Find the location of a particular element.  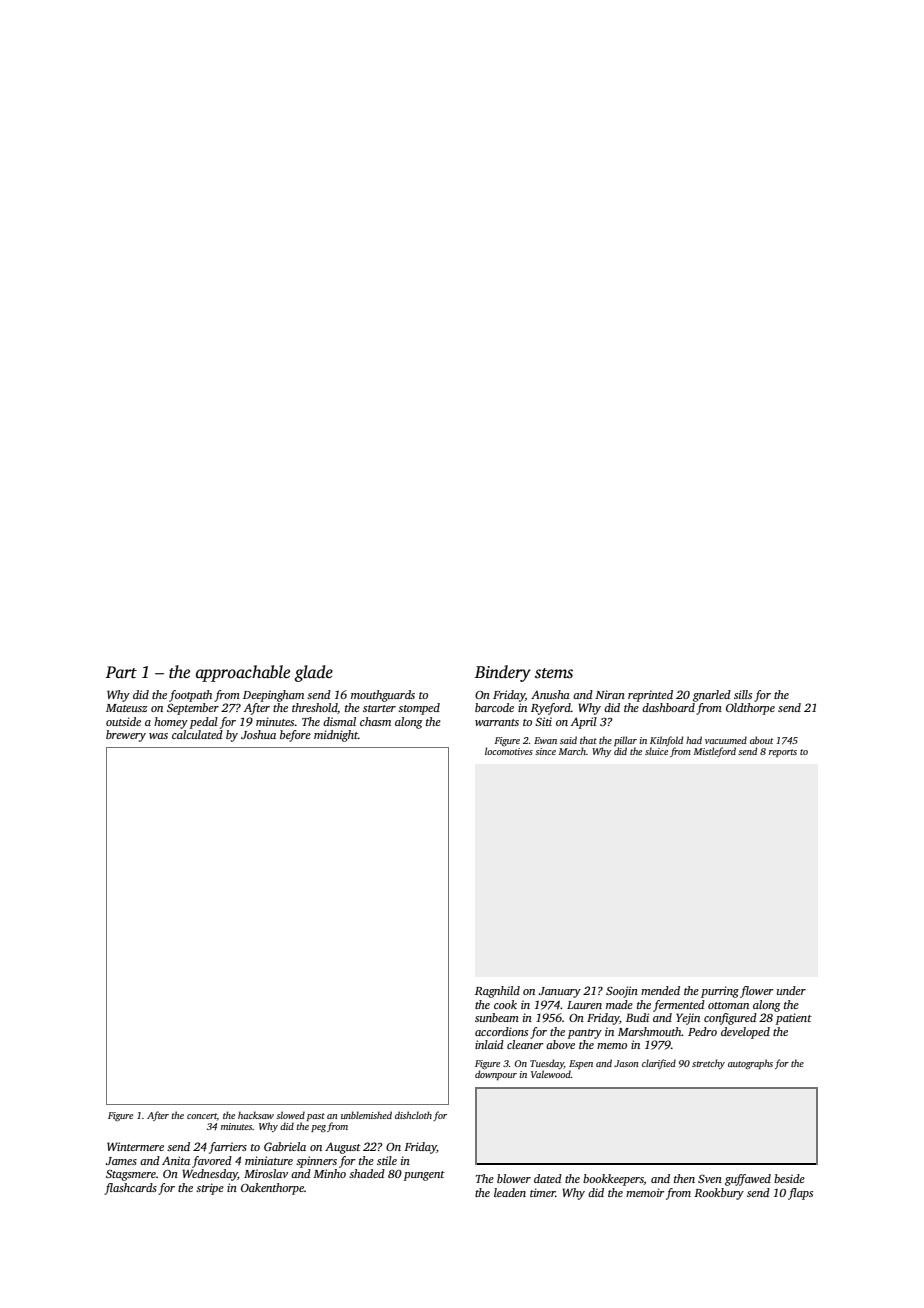

James is located at coordinates (121, 1161).
